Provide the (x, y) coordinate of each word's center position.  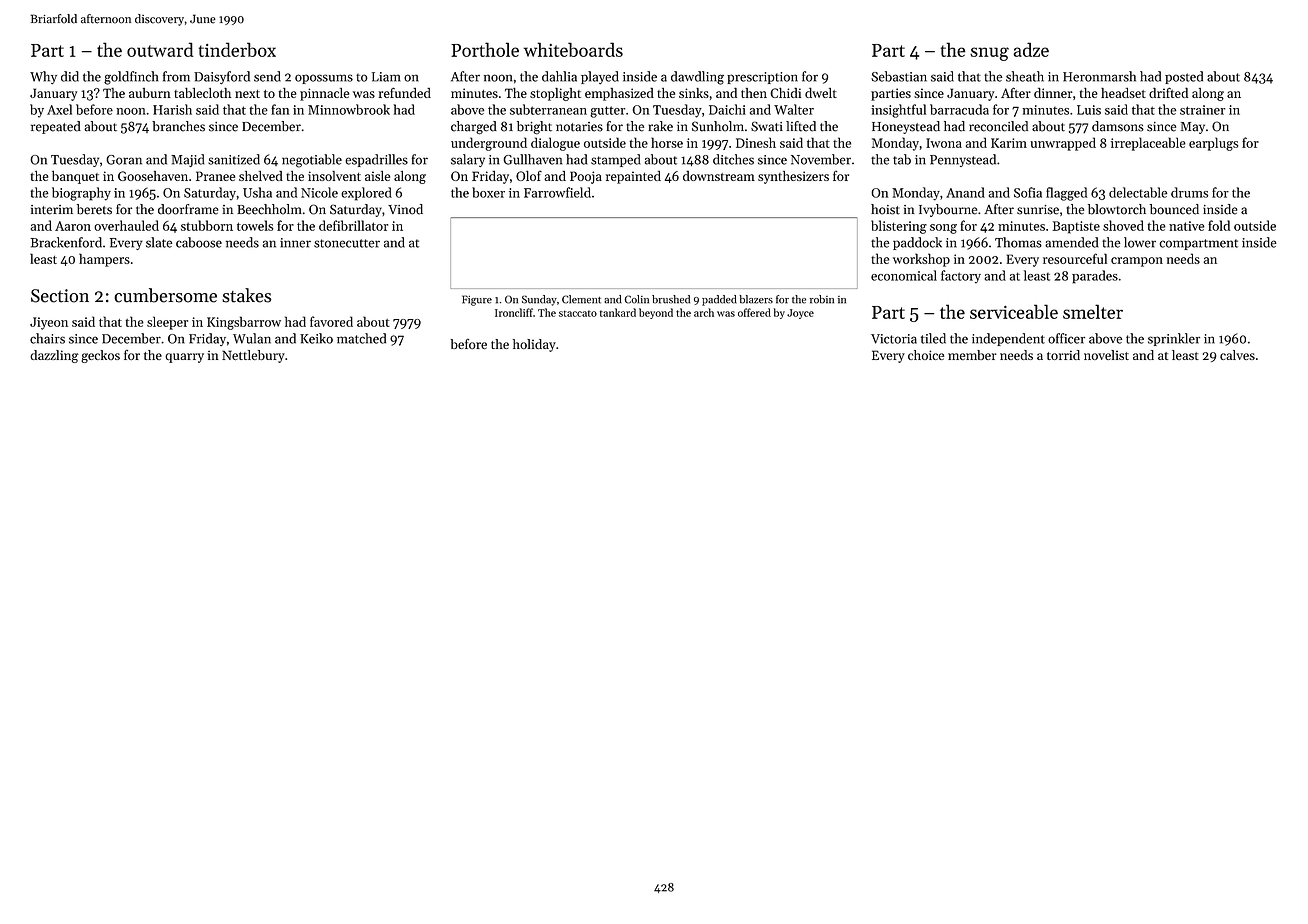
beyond (656, 313)
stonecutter (347, 243)
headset (1123, 93)
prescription (762, 78)
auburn (150, 93)
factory (961, 276)
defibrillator (353, 225)
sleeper (167, 323)
